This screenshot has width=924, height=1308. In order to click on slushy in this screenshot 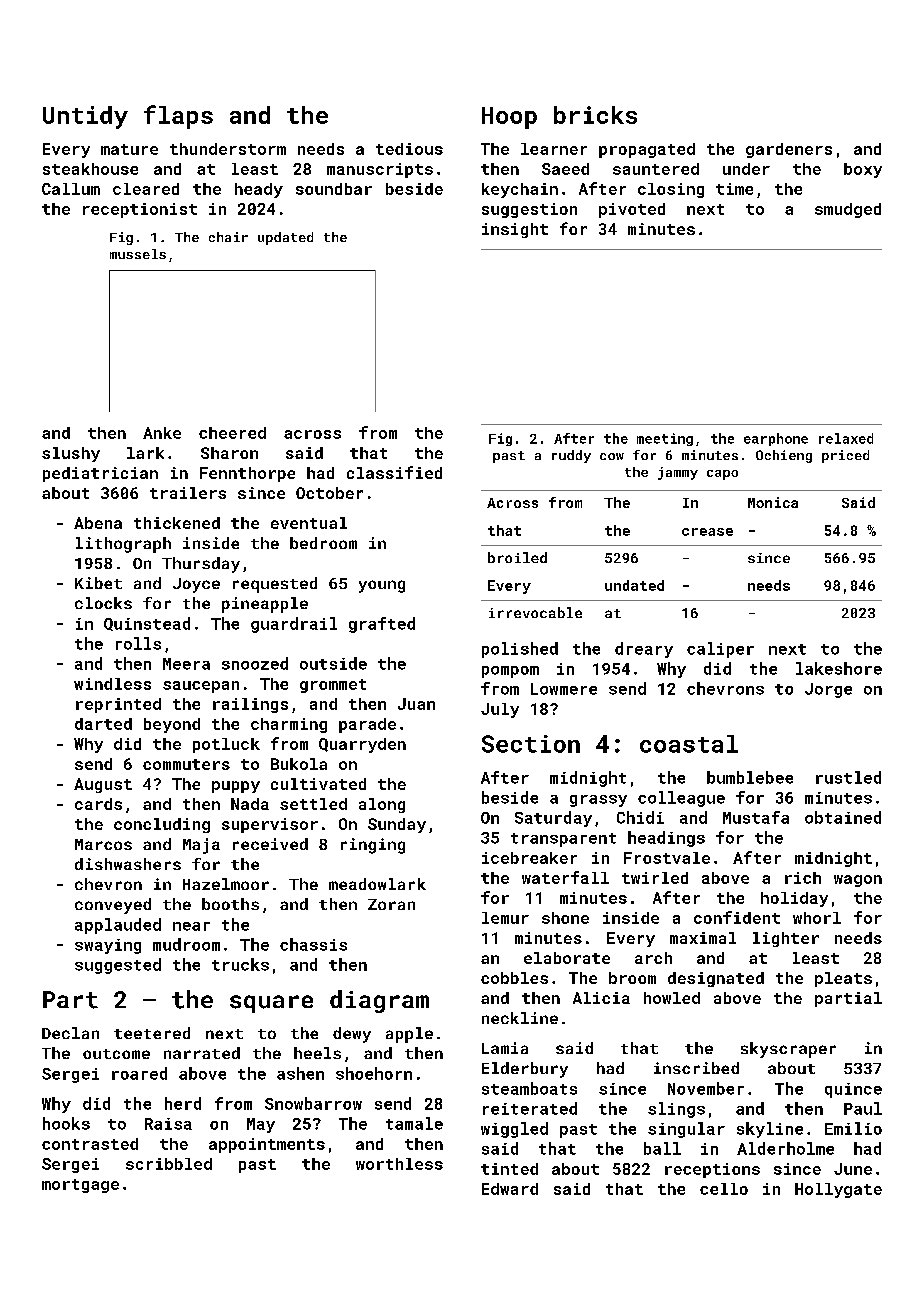, I will do `click(71, 454)`.
